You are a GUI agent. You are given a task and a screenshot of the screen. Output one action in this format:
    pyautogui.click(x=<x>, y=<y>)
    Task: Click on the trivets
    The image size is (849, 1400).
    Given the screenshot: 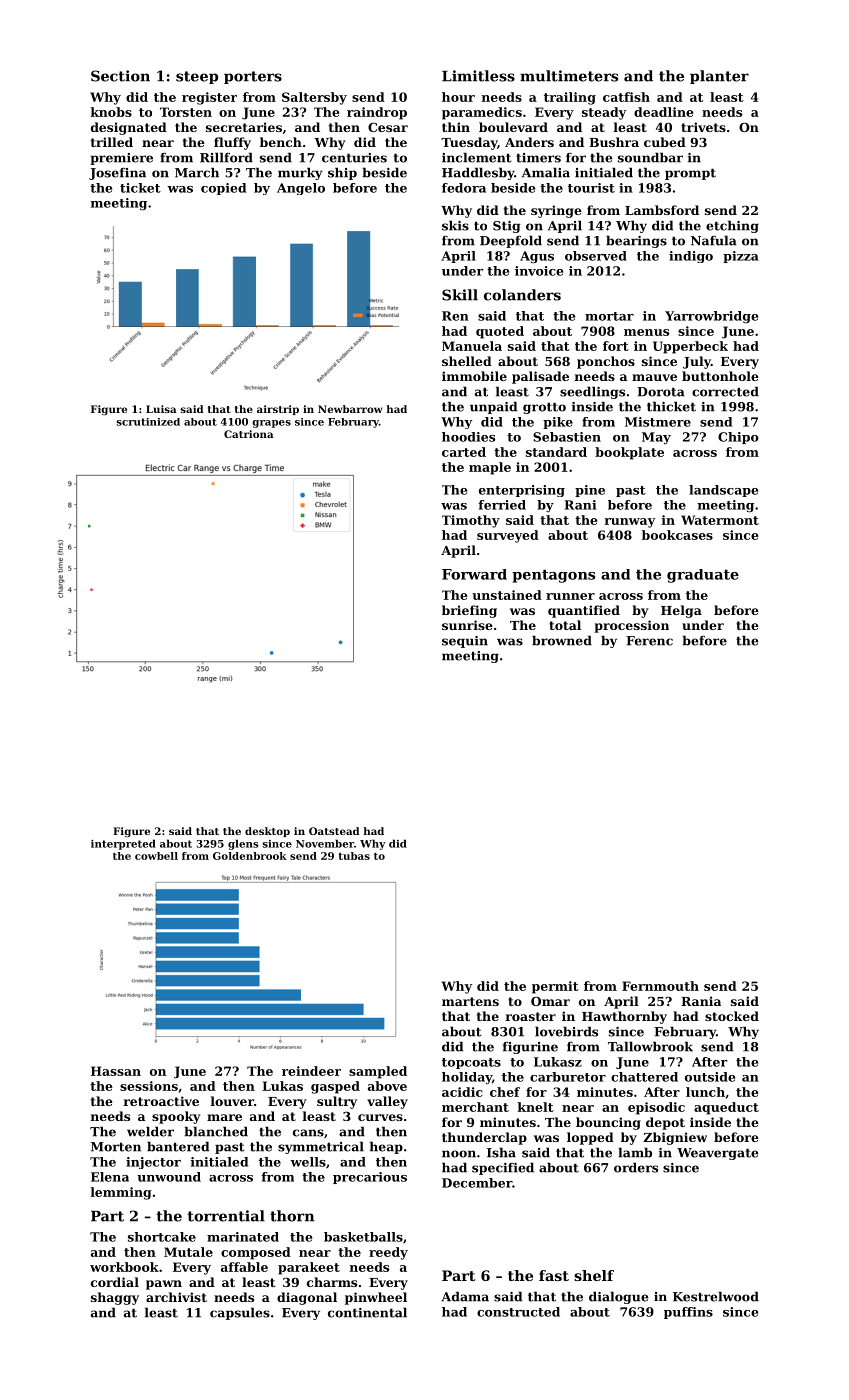 What is the action you would take?
    pyautogui.click(x=703, y=127)
